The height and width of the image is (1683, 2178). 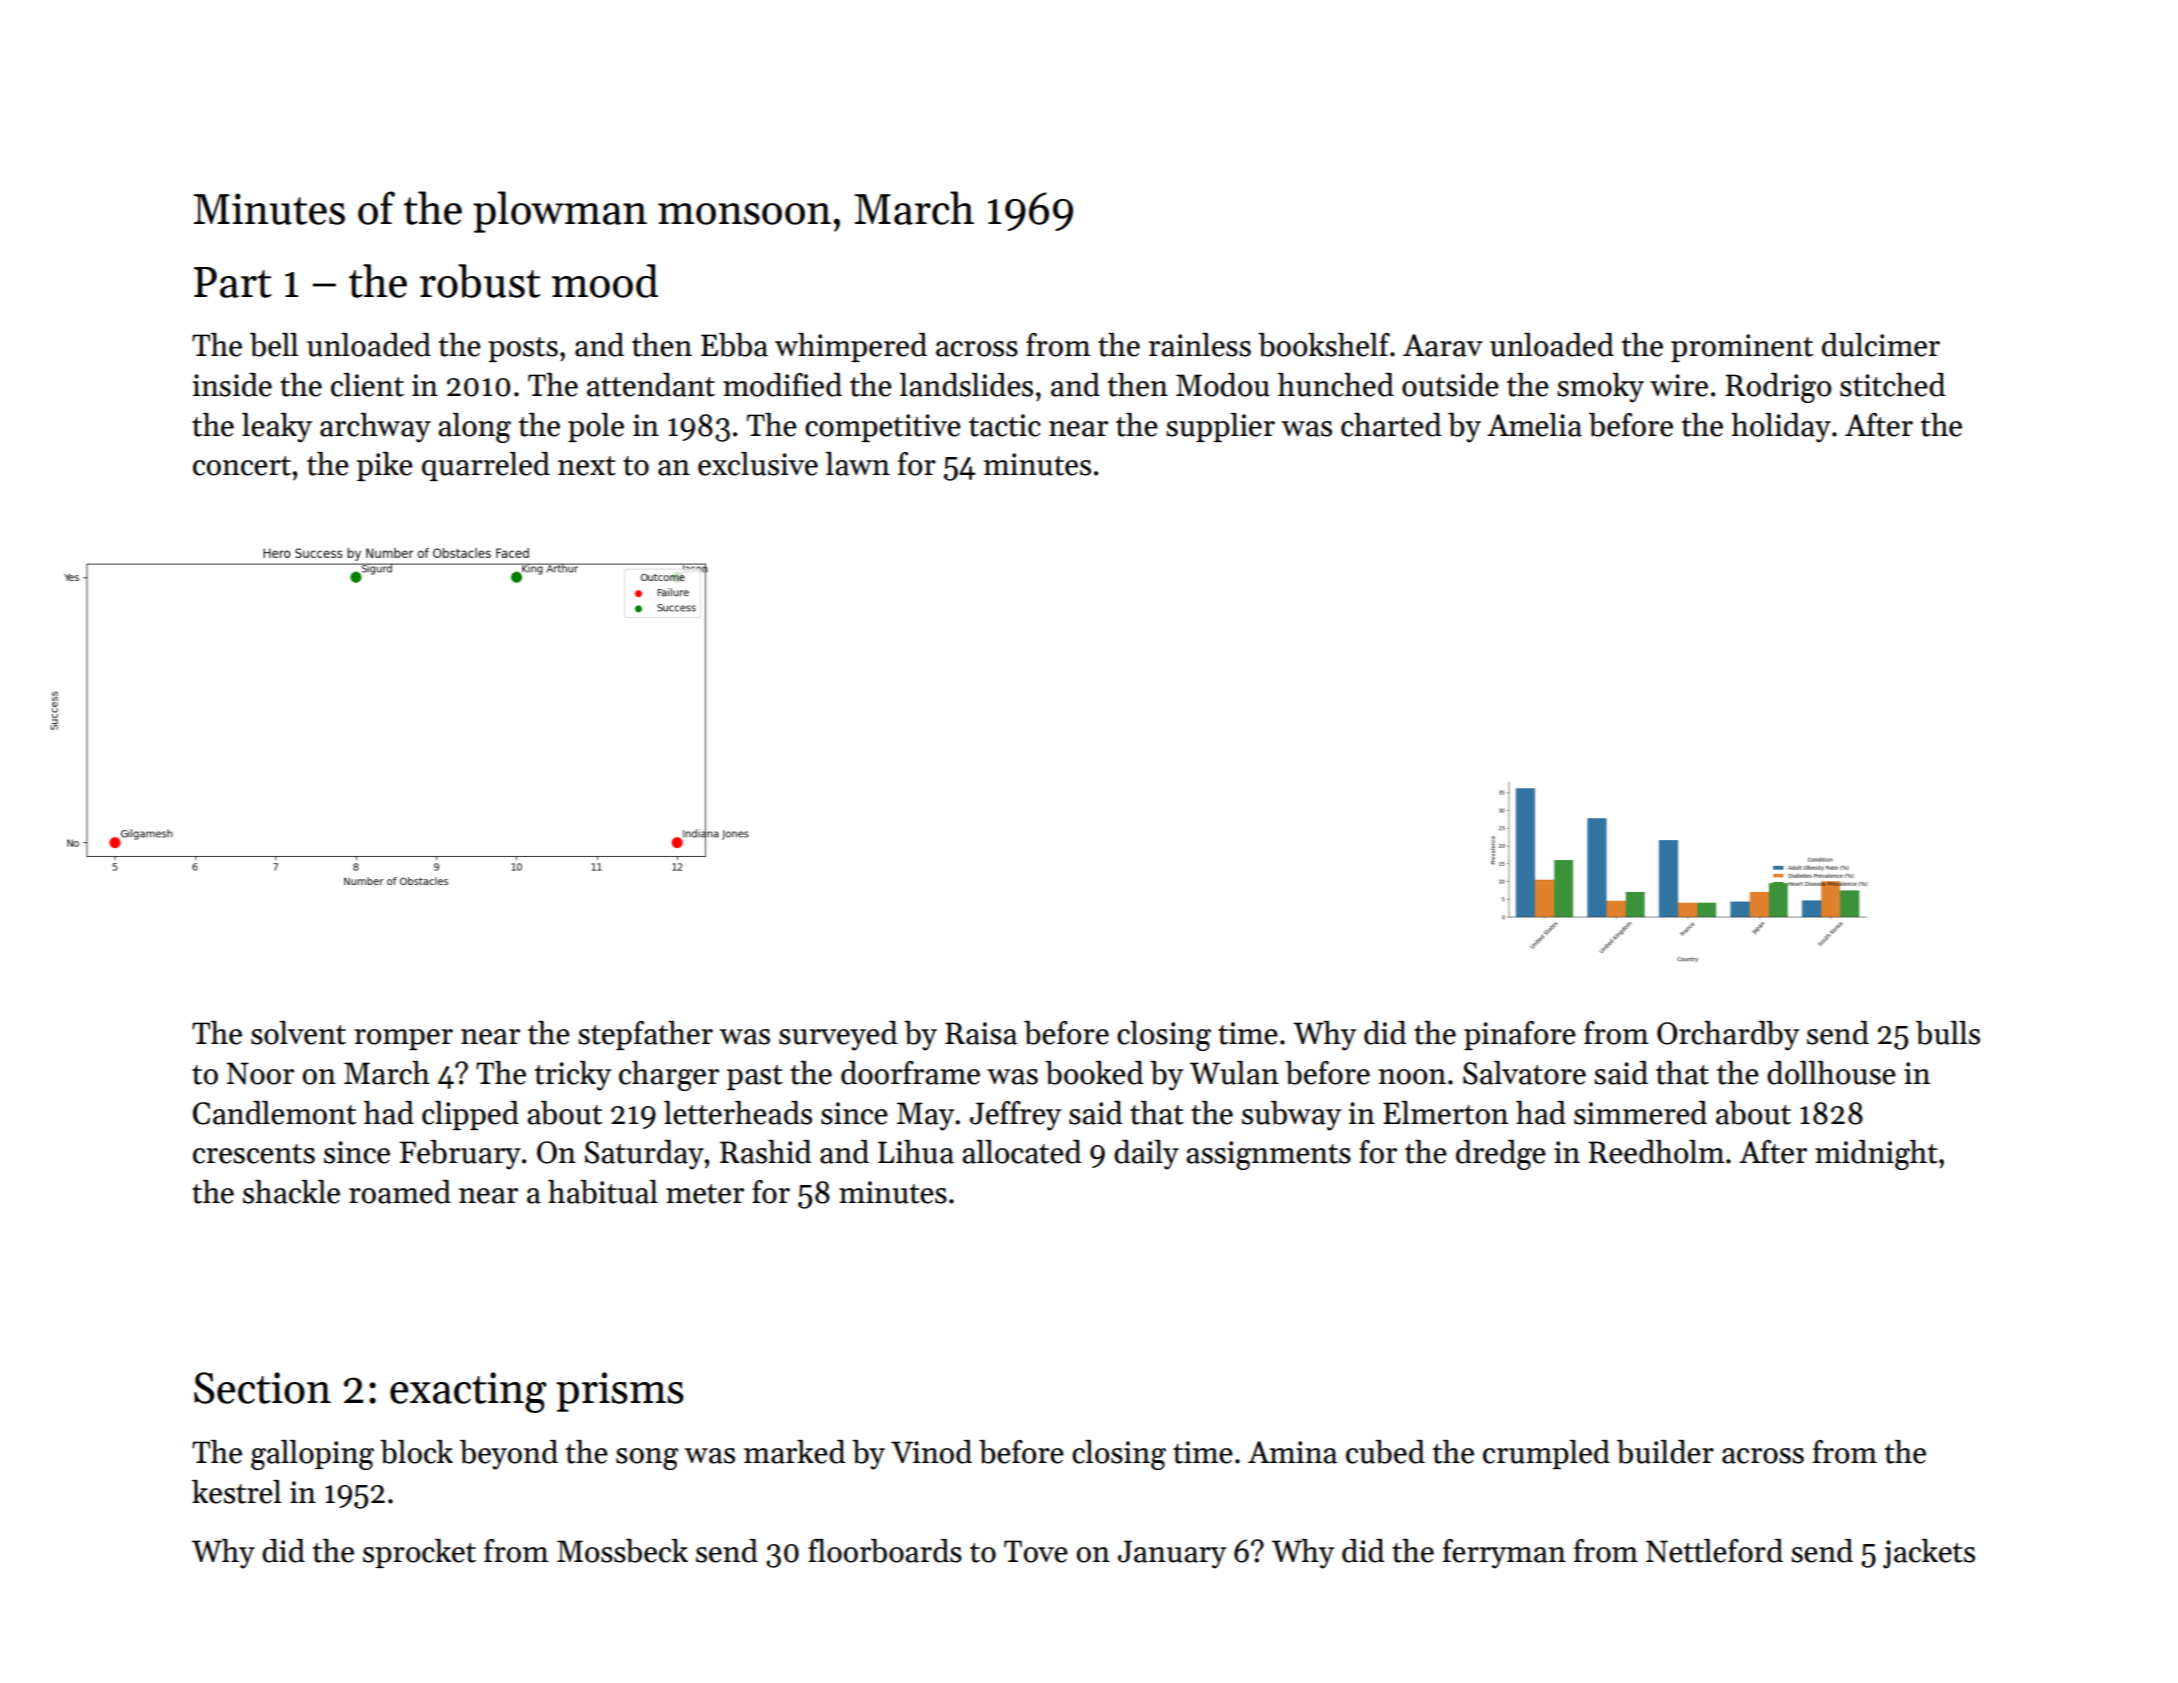 I want to click on smoky, so click(x=1600, y=388).
